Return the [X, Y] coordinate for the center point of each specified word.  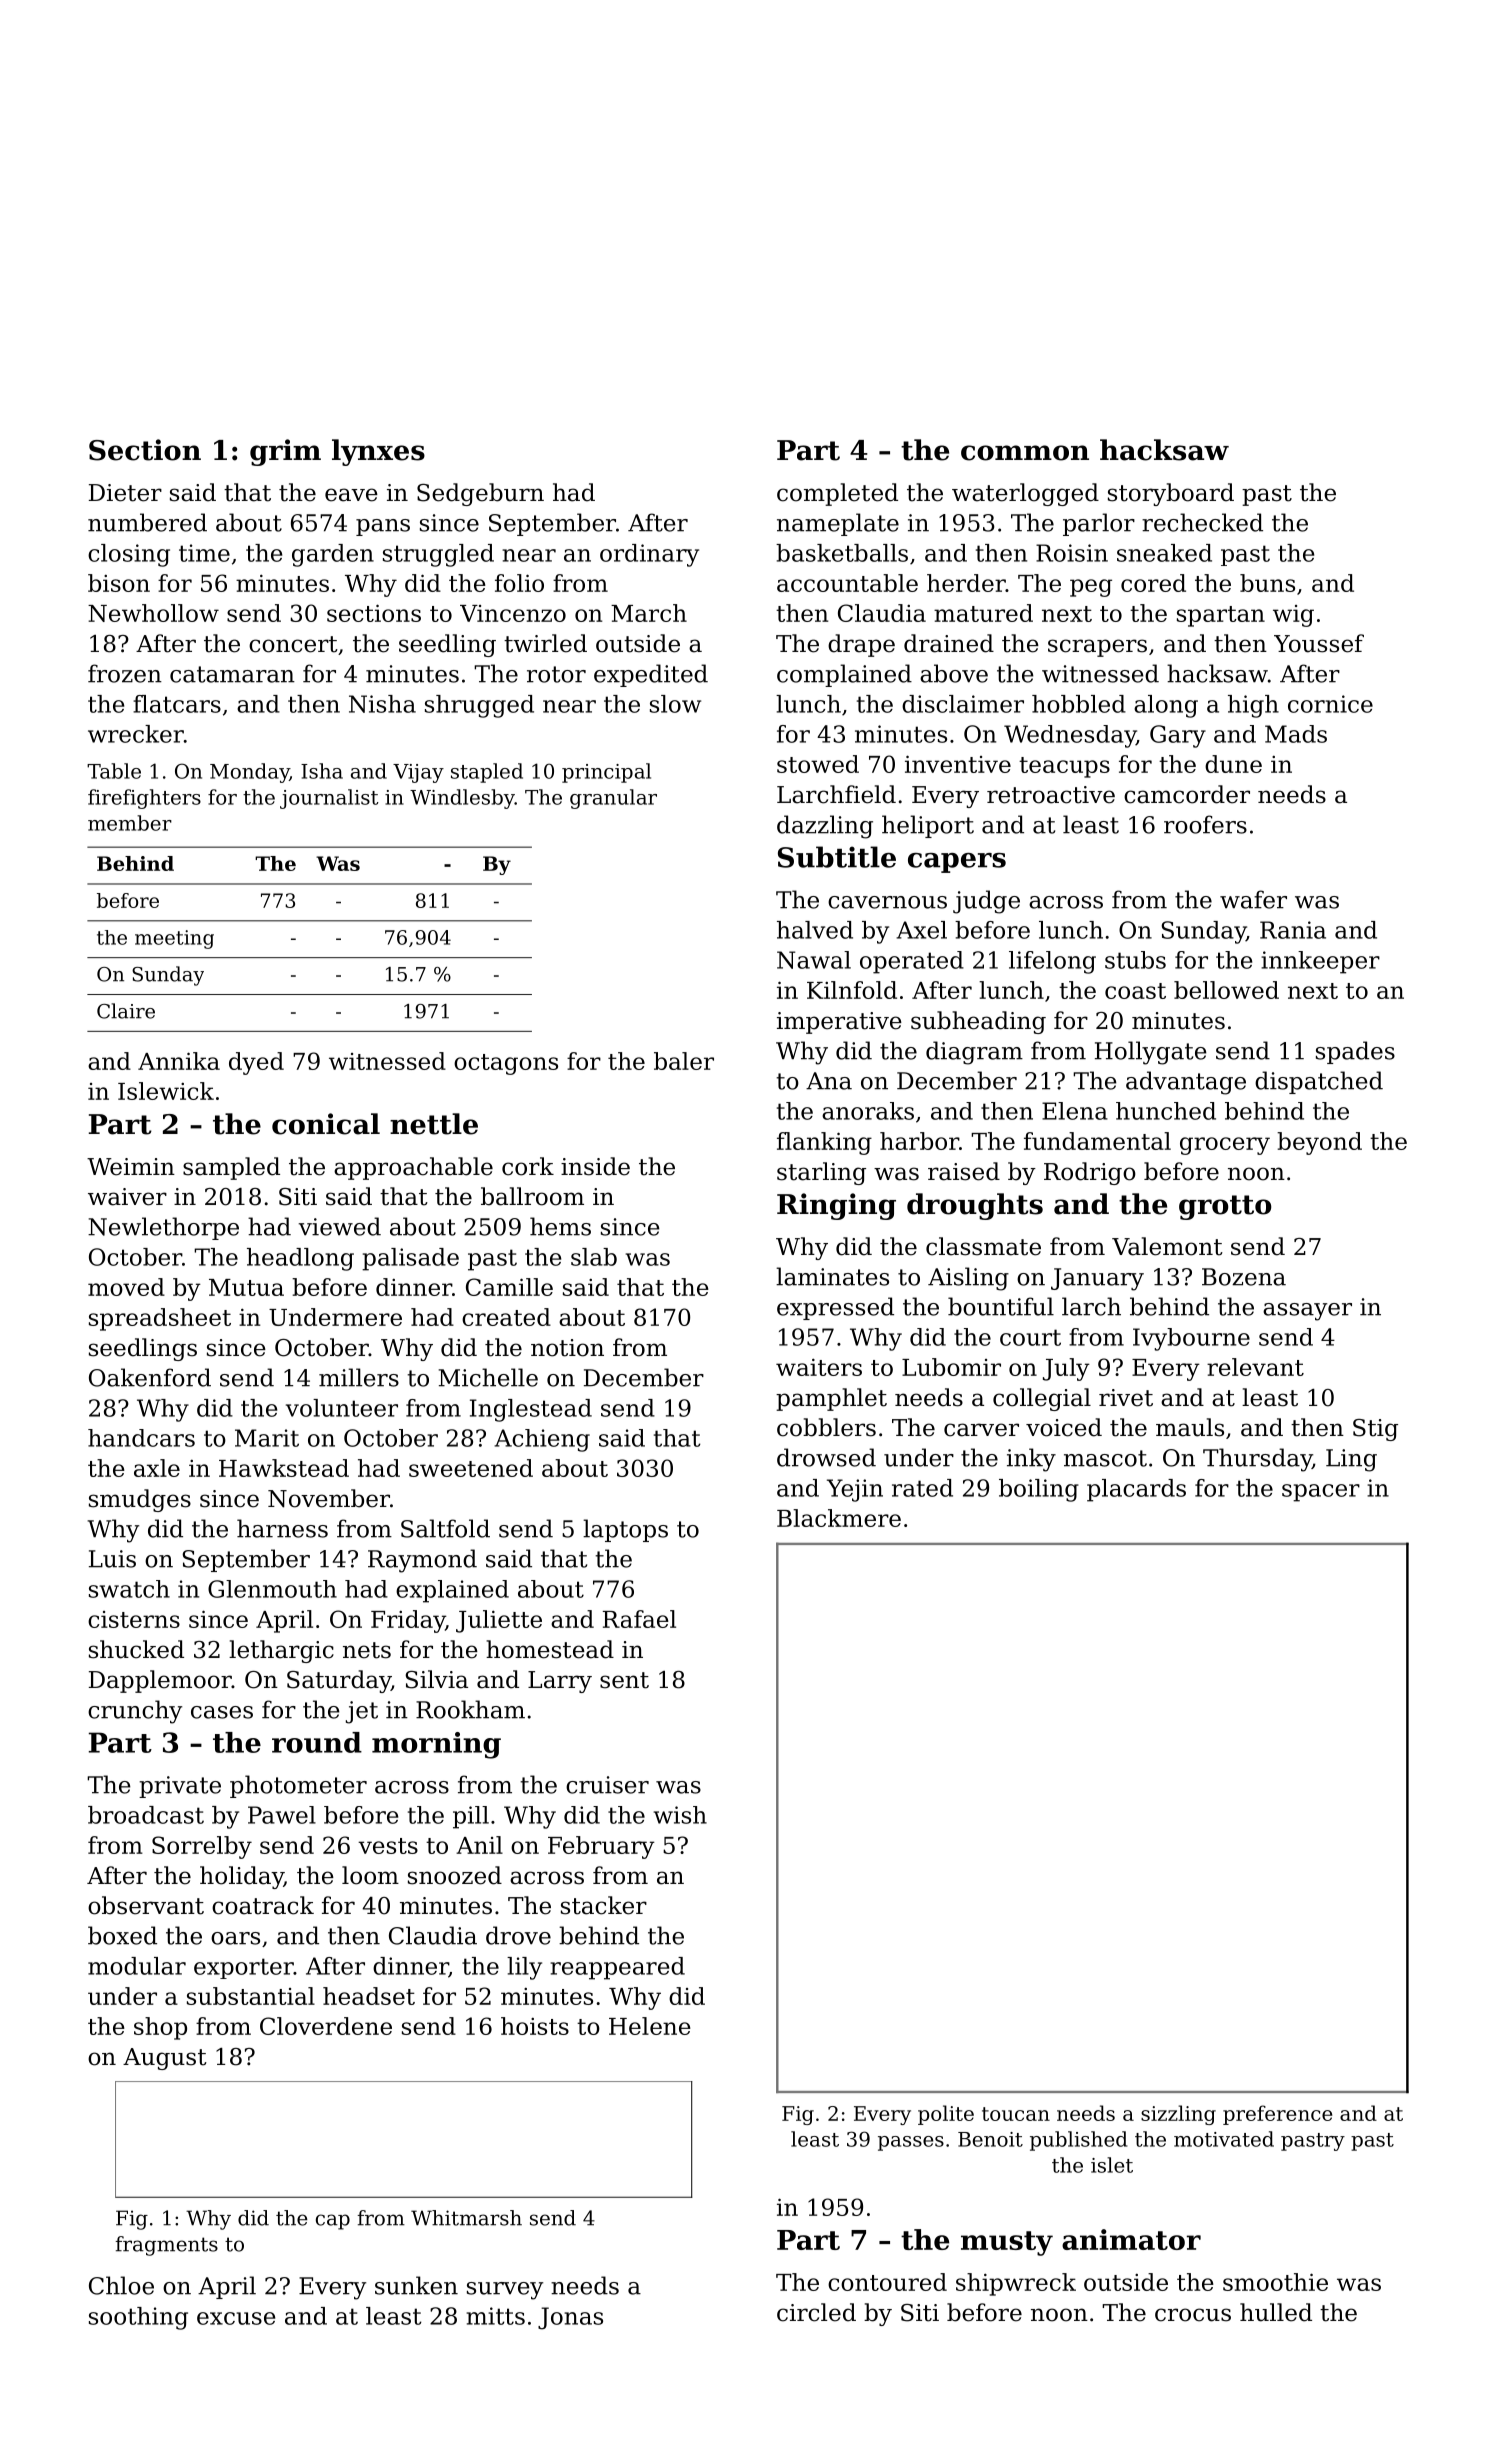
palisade [410, 1259]
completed [837, 494]
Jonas [570, 2318]
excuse [236, 2318]
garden [333, 555]
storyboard [1171, 494]
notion [567, 1348]
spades [1355, 1052]
